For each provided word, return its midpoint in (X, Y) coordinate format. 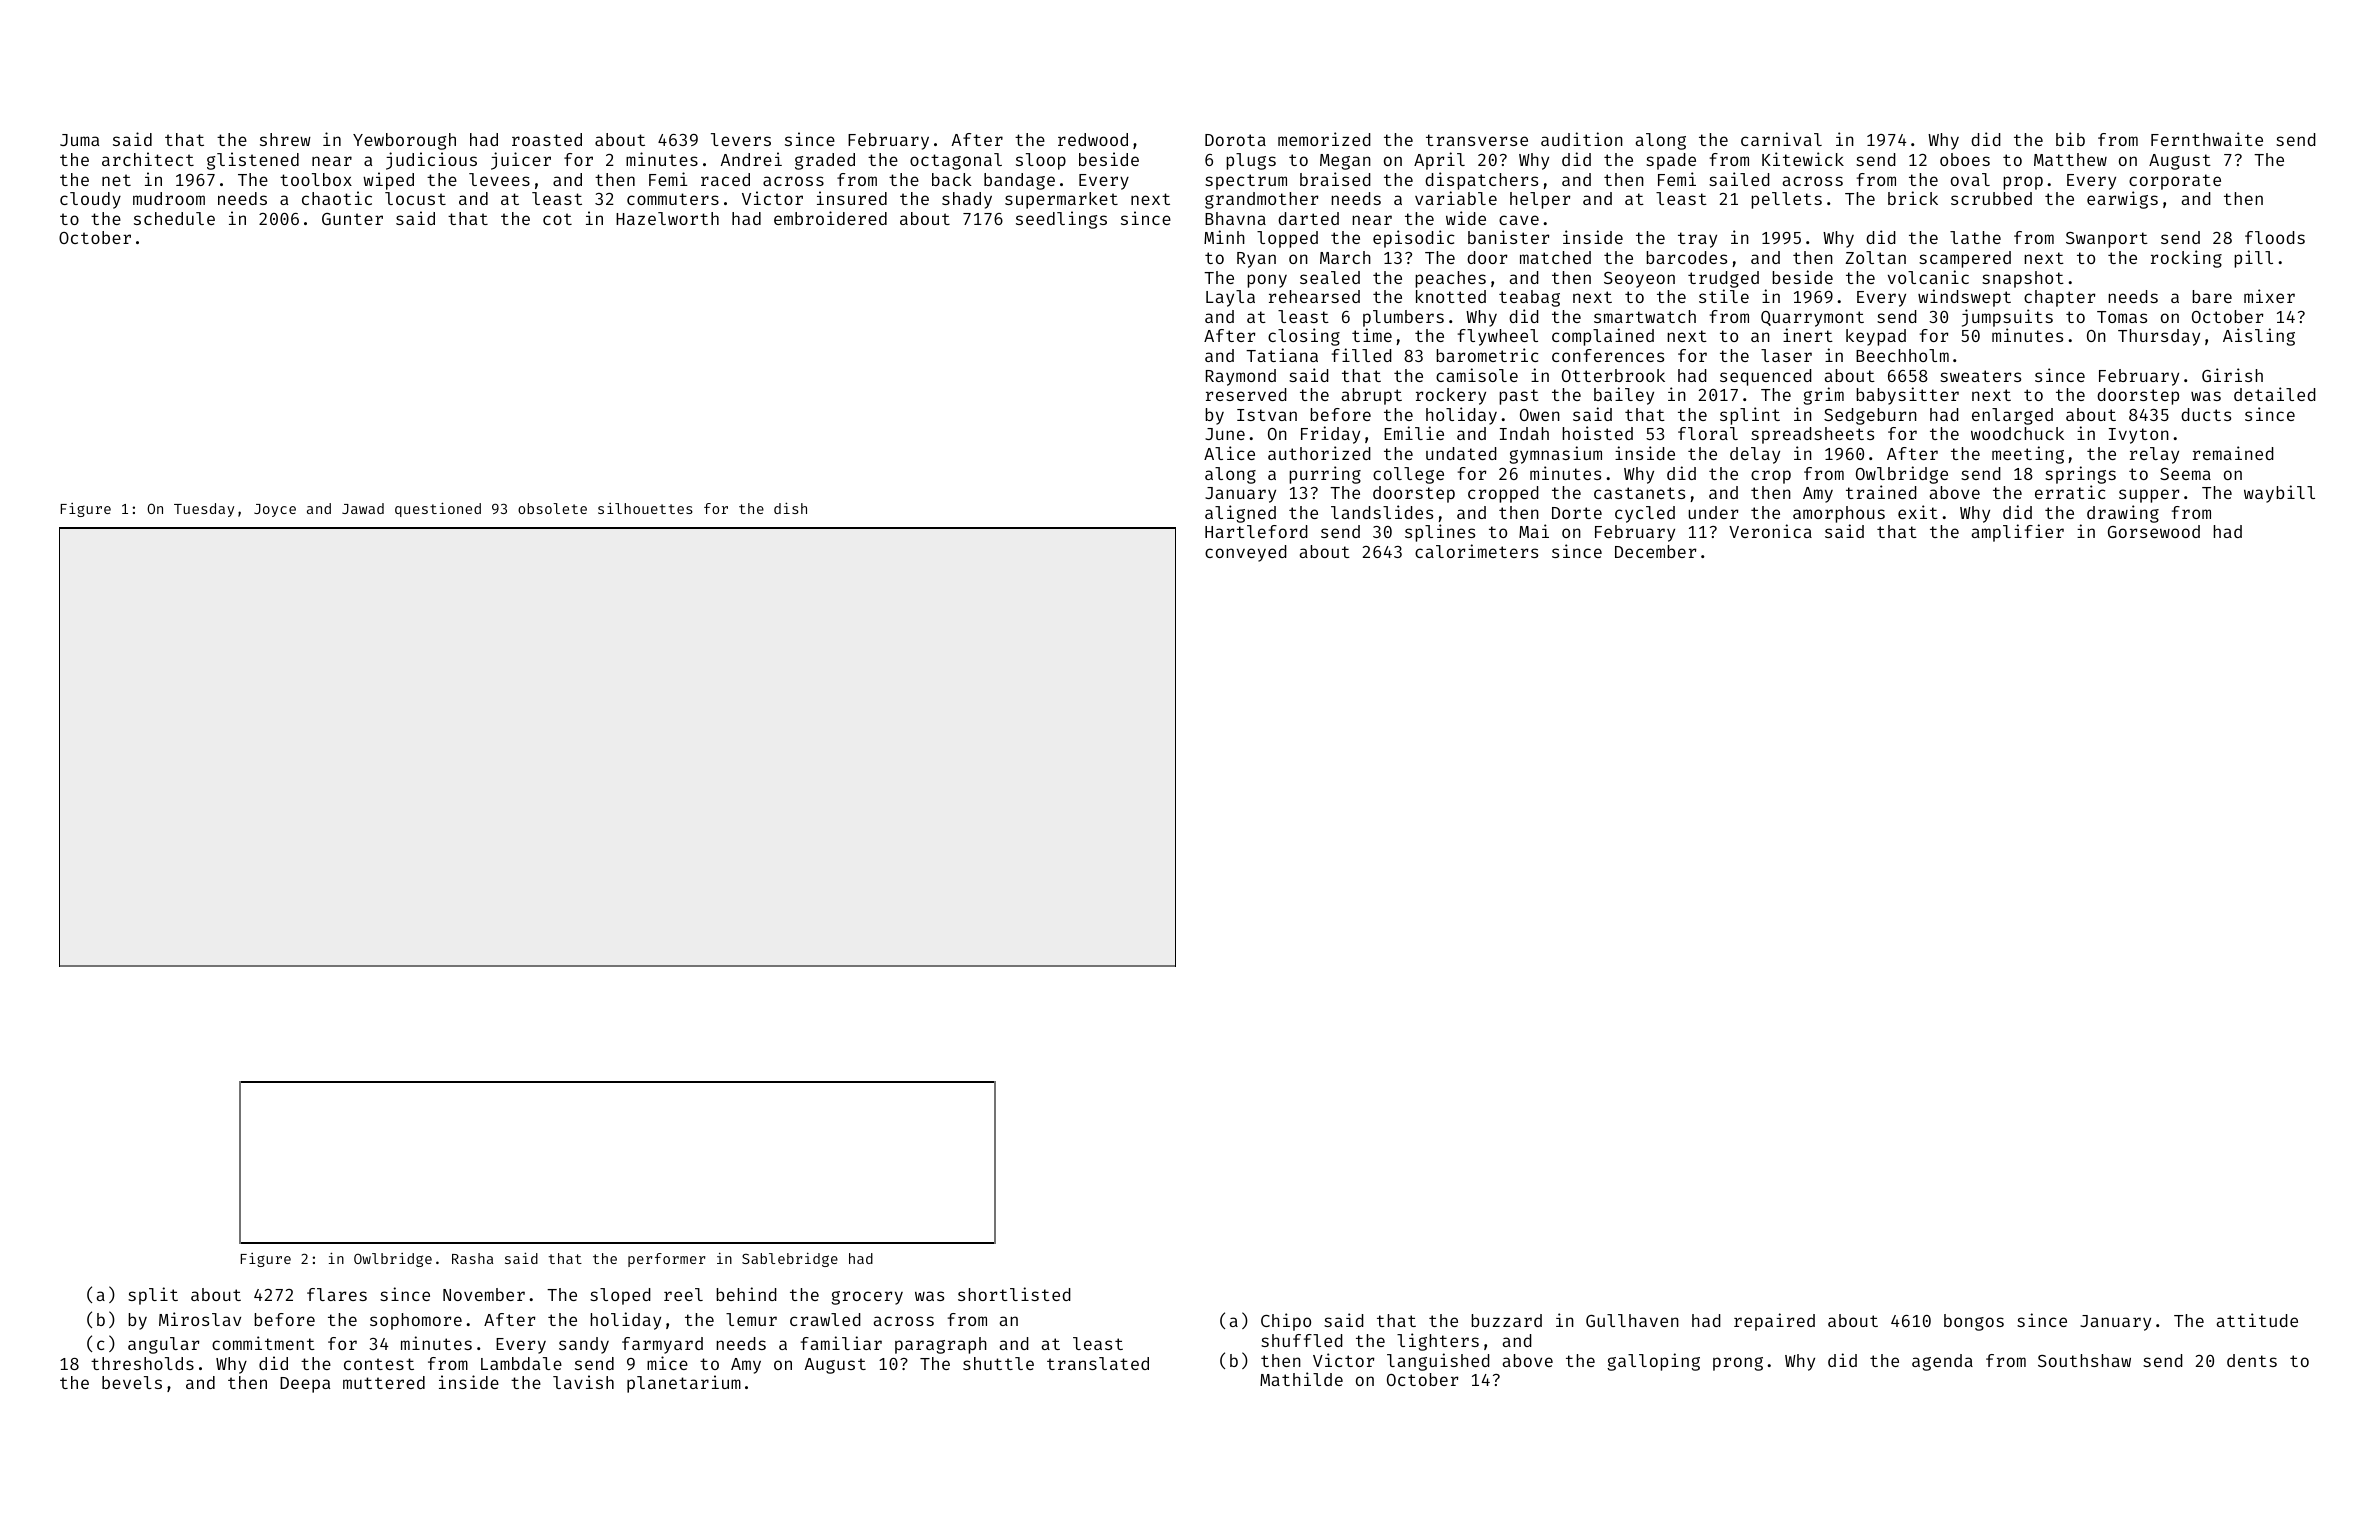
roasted (547, 139)
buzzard (1506, 1320)
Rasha (473, 1258)
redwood (1093, 139)
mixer (2269, 296)
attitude (2257, 1320)
